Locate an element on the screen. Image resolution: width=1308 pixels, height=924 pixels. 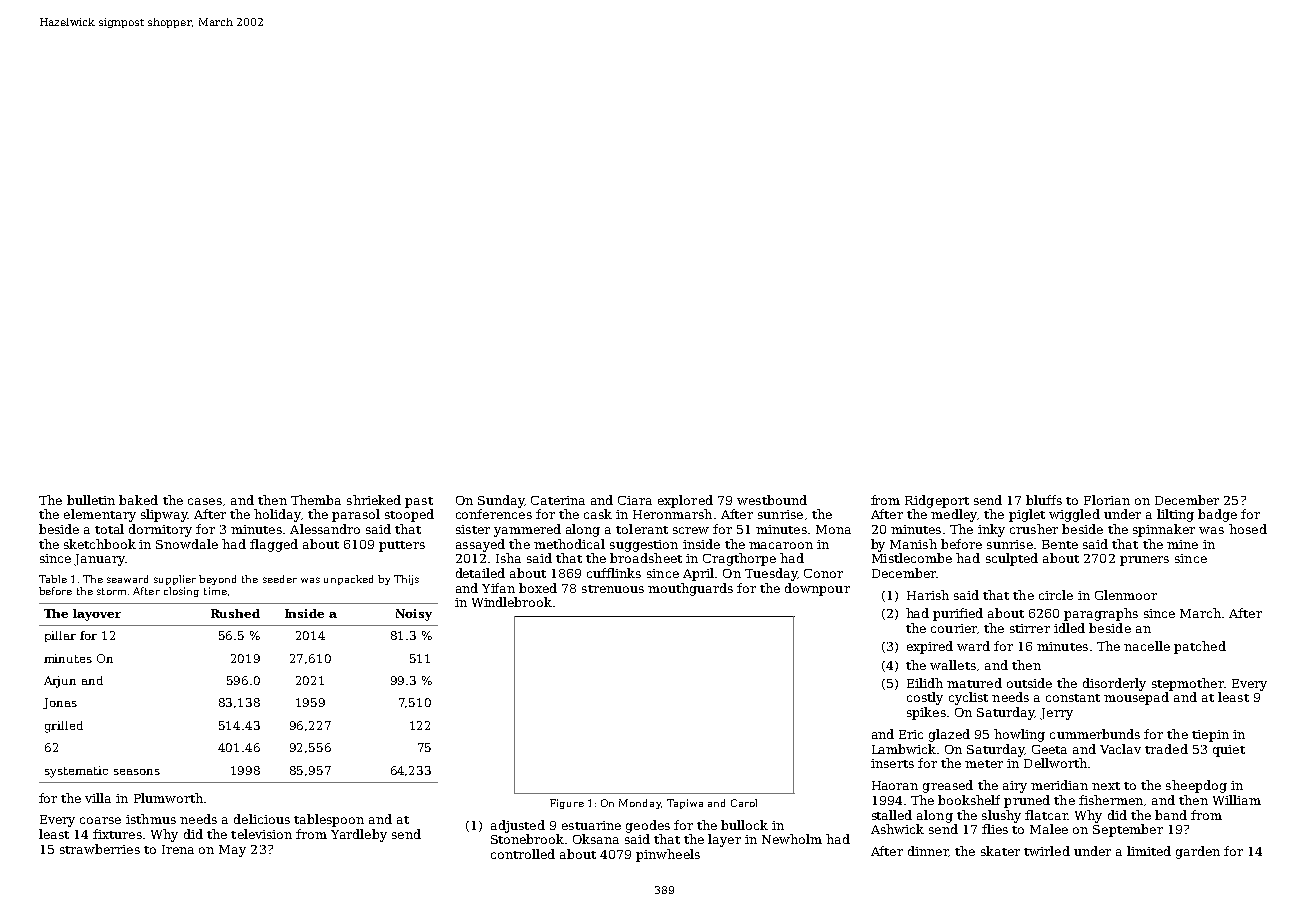
Glenmoor is located at coordinates (1126, 595).
